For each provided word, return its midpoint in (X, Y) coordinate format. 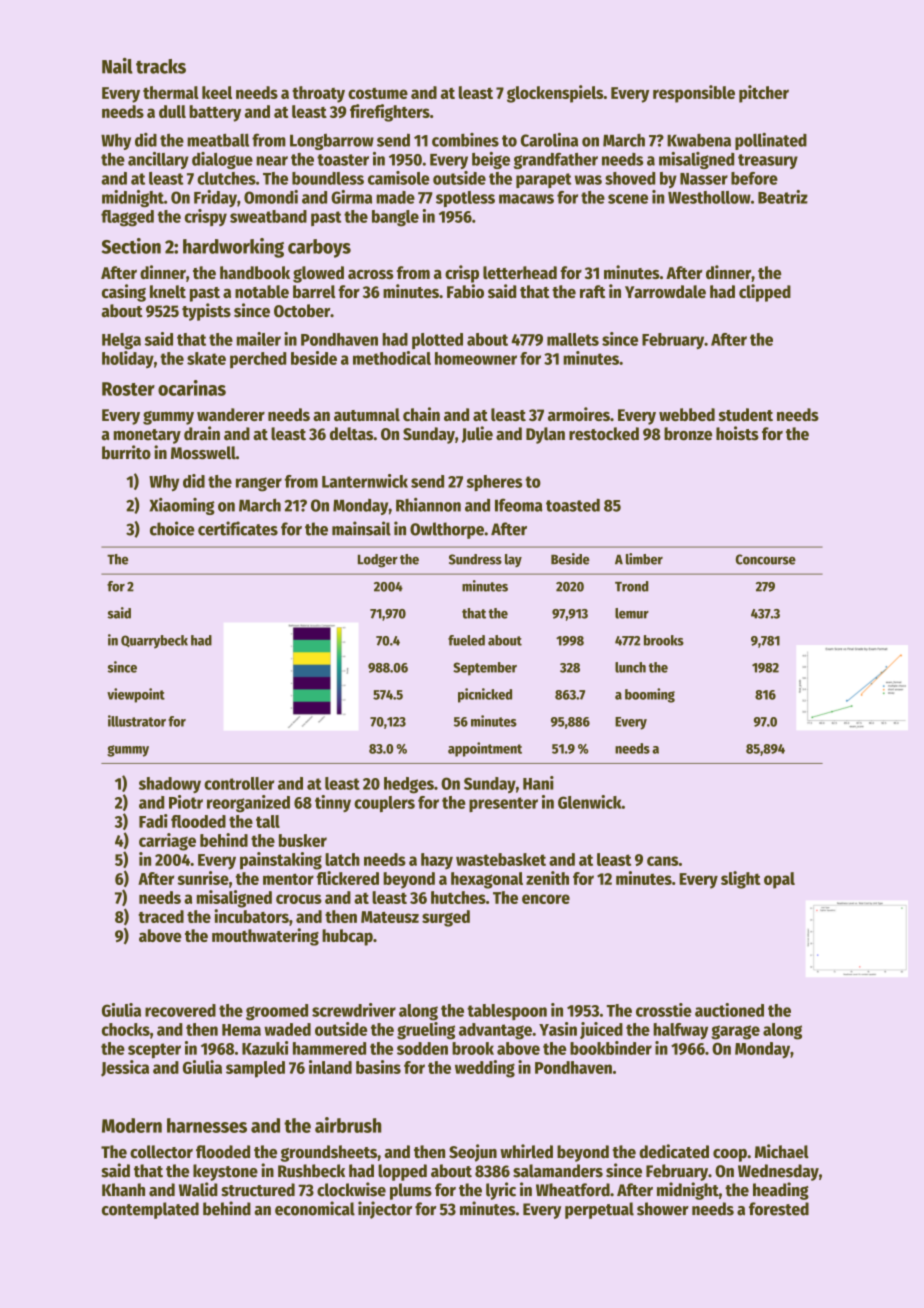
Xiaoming (182, 506)
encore (546, 899)
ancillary (158, 160)
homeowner (476, 358)
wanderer (231, 414)
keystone (225, 1172)
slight (741, 880)
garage (735, 1032)
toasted (573, 505)
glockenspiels (555, 94)
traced (161, 916)
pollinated (771, 141)
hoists (737, 433)
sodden (422, 1048)
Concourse (766, 559)
